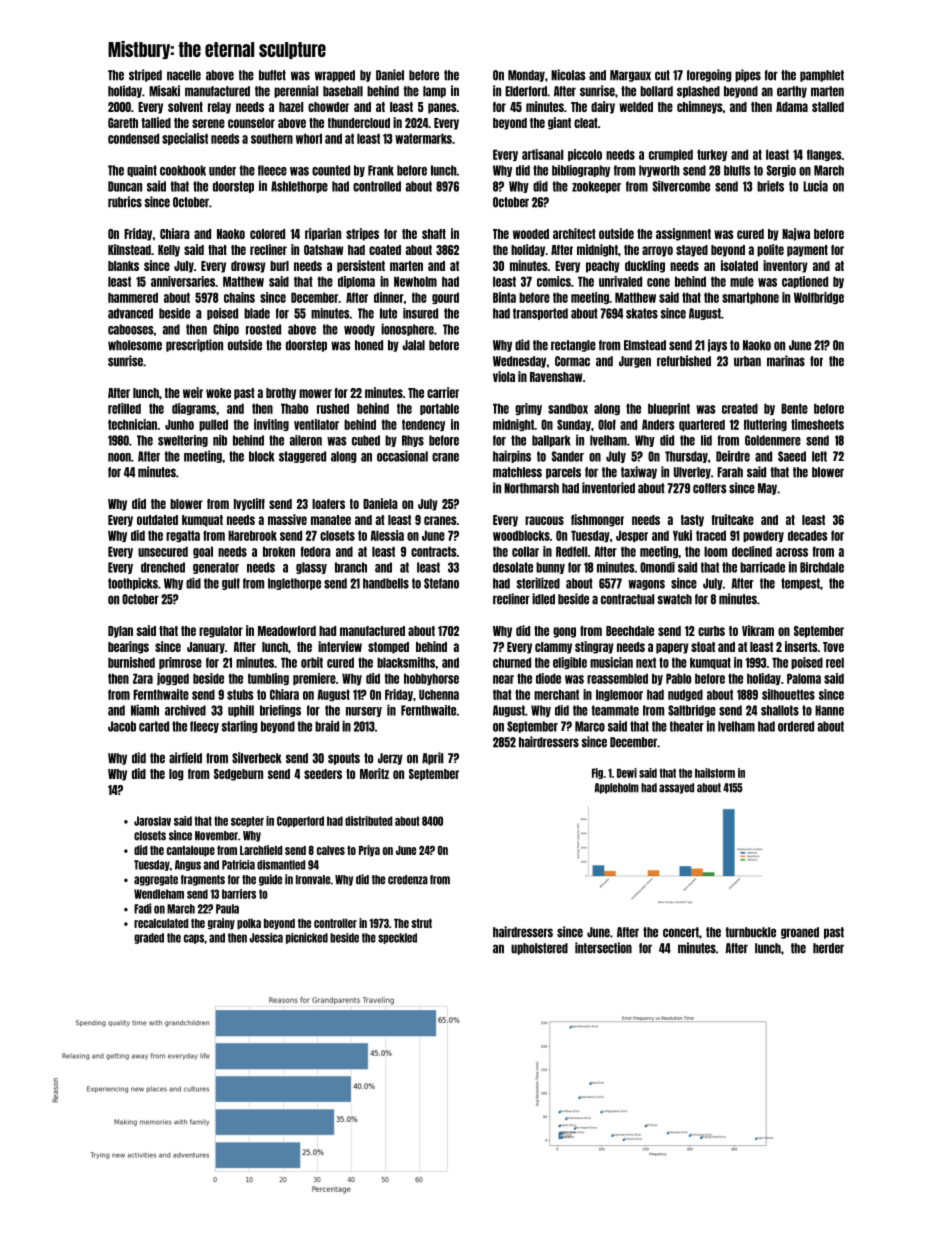 This document has height=1233, width=952. What do you see at coordinates (135, 345) in the document?
I see `wholesome` at bounding box center [135, 345].
